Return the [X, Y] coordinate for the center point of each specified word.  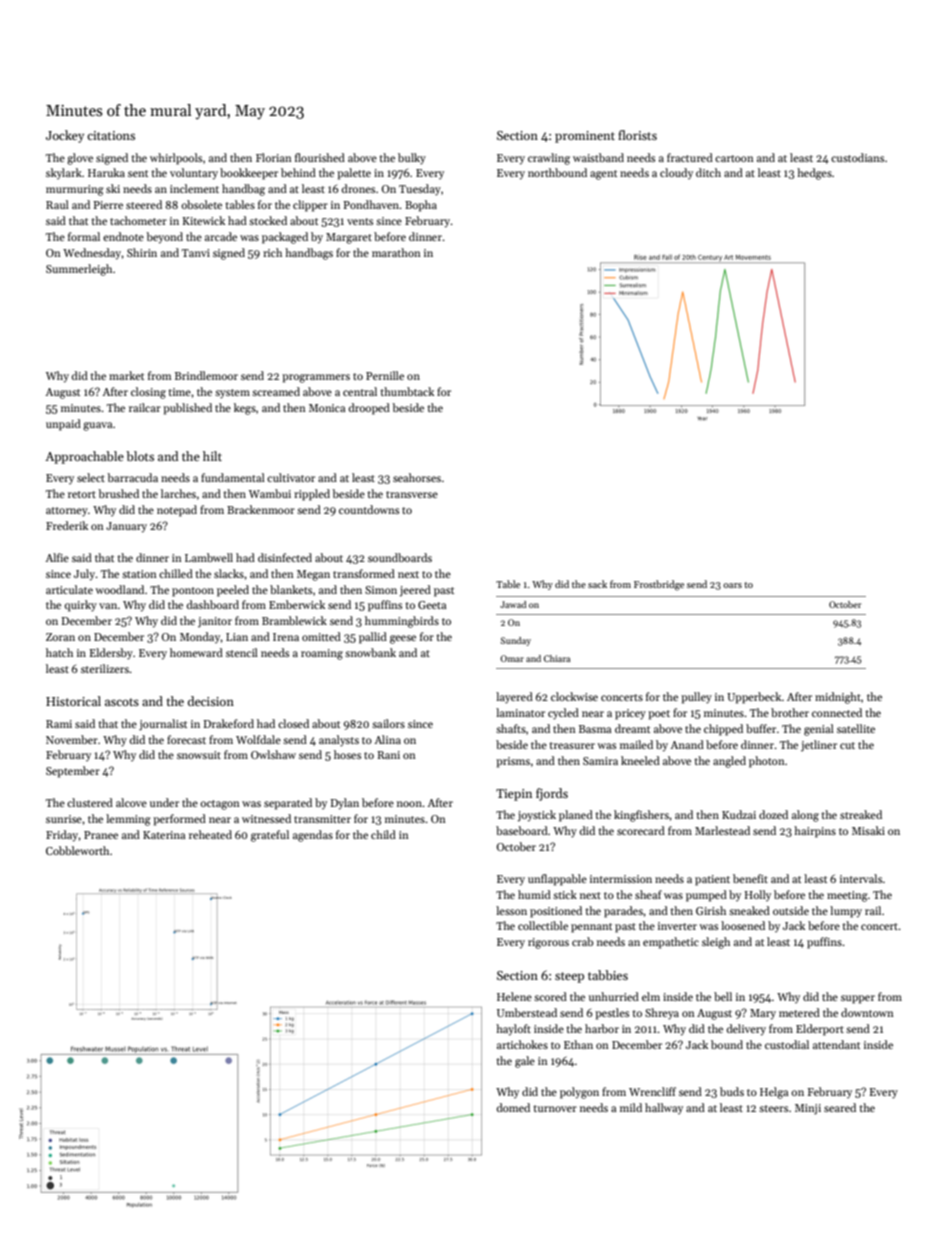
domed [513, 1107]
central [360, 391]
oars [732, 585]
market [126, 375]
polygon [579, 1093]
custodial [787, 1044]
